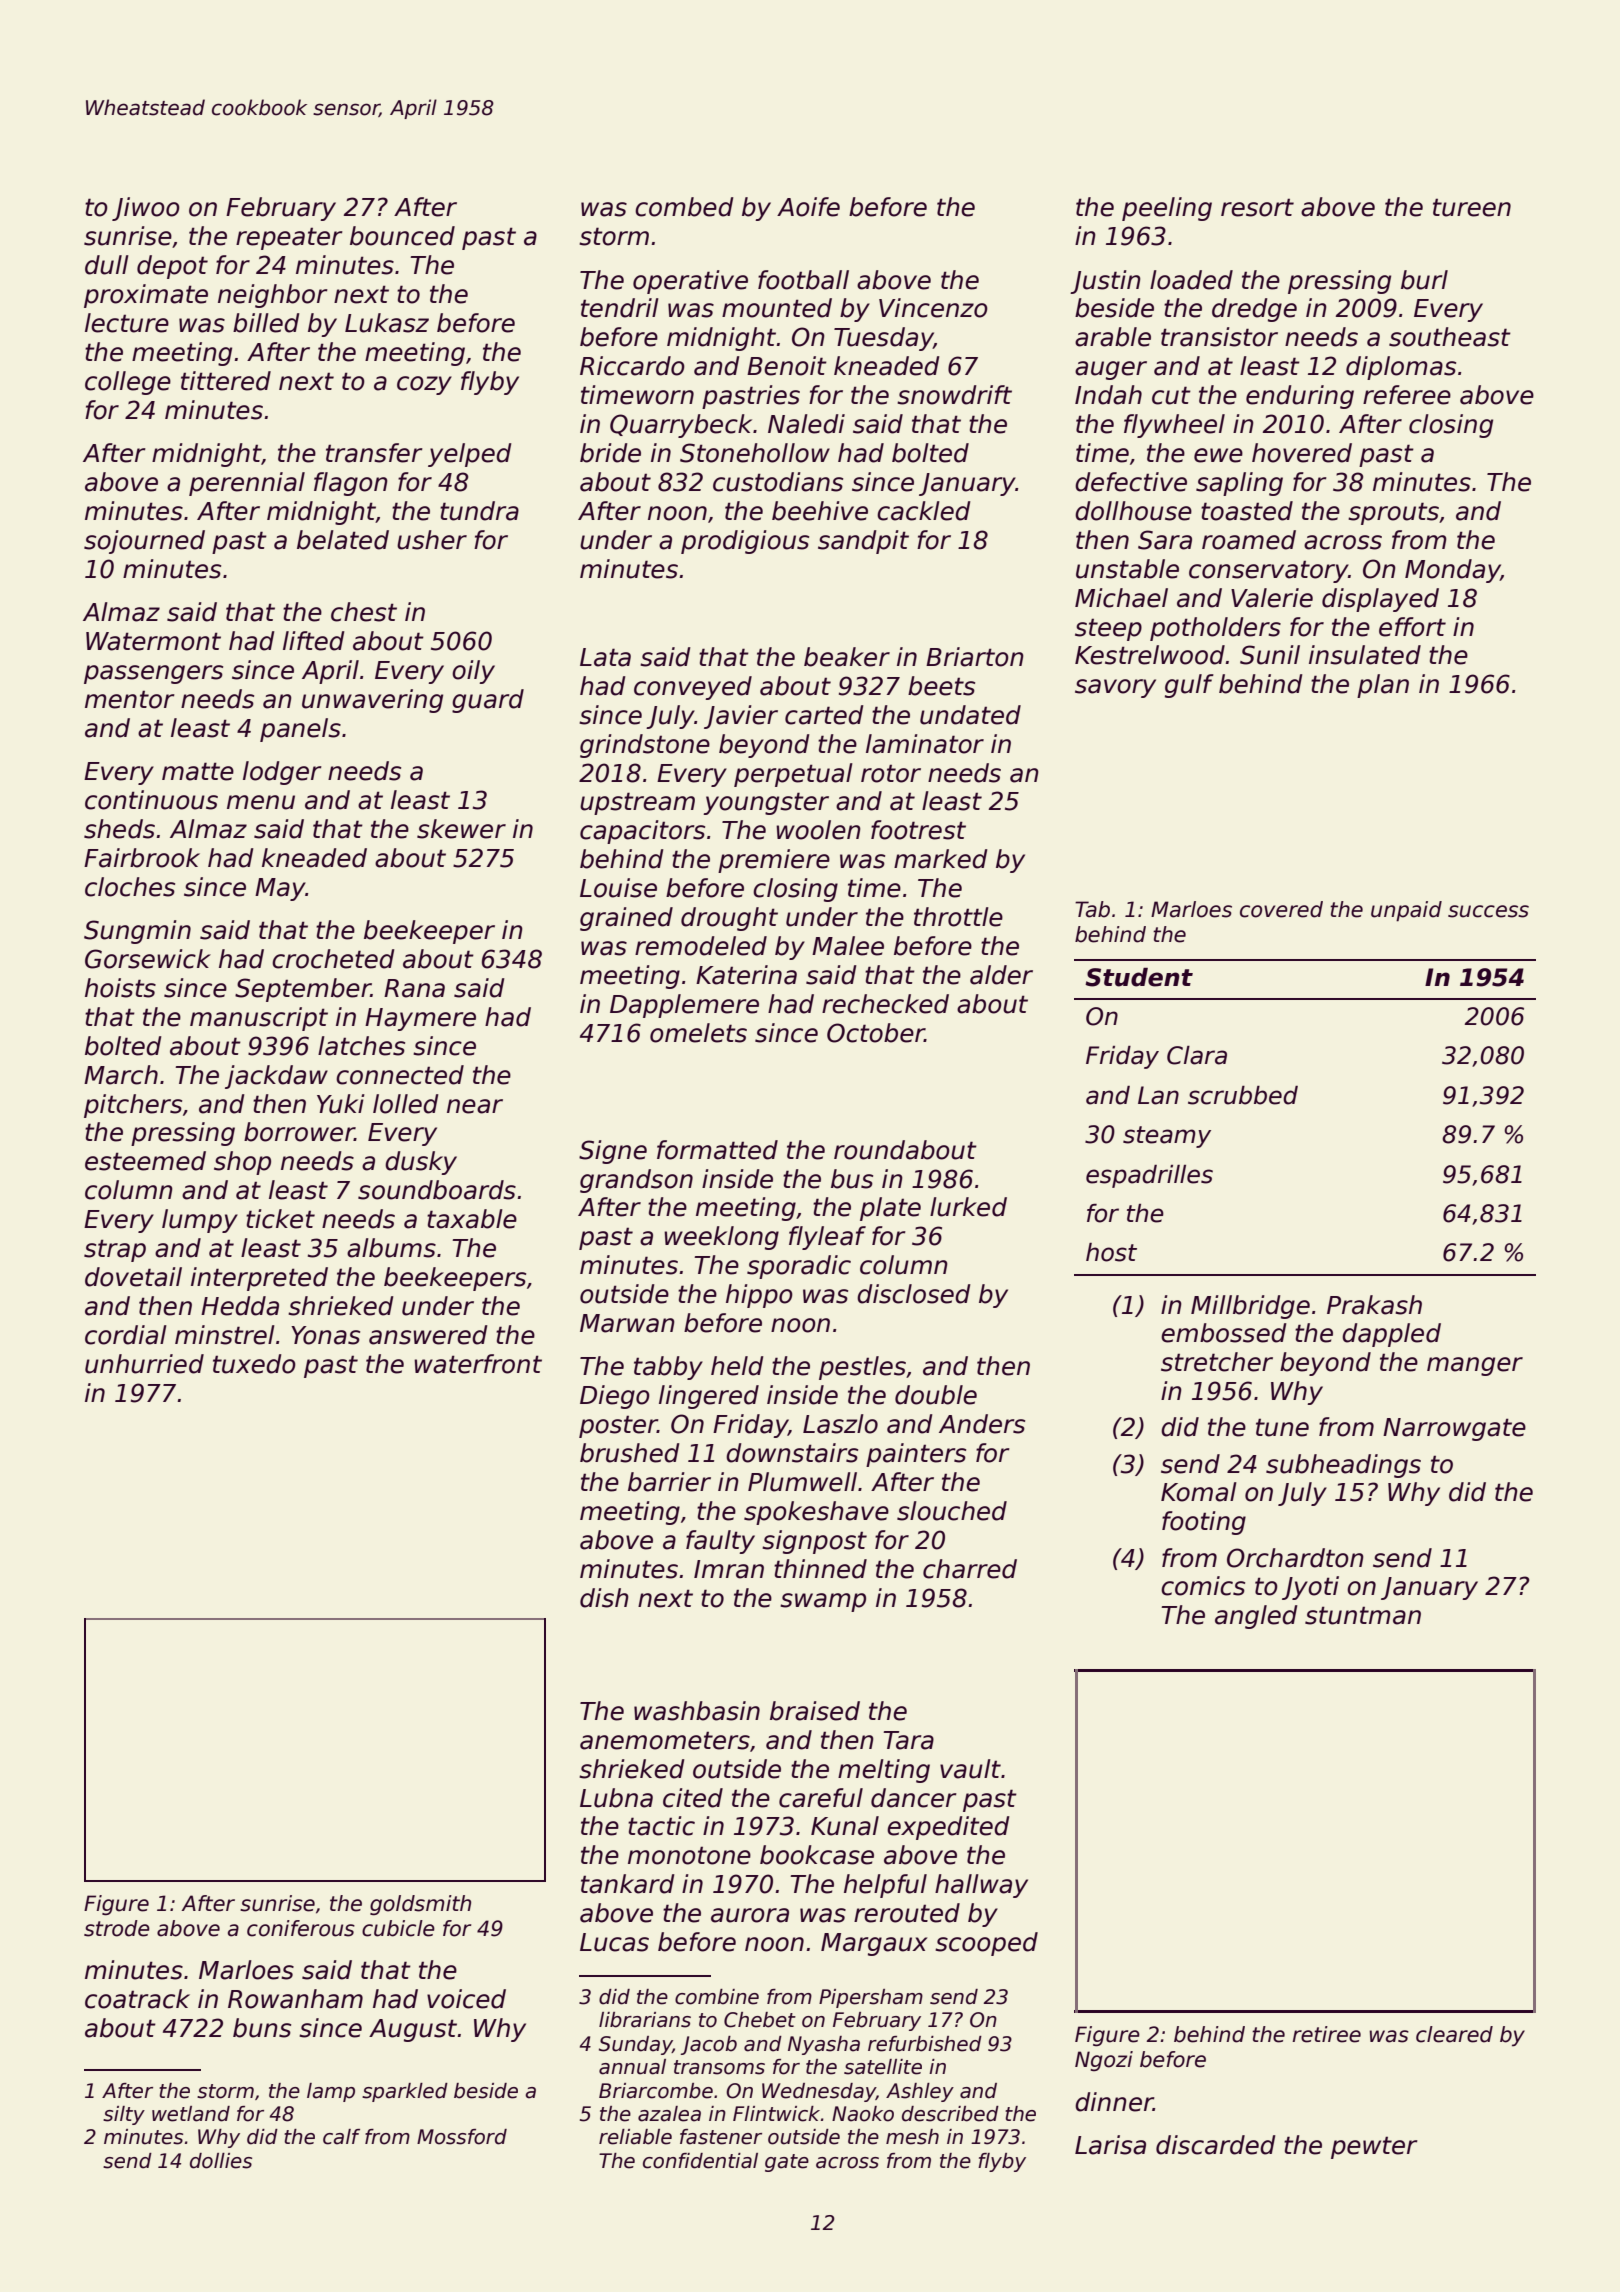  What do you see at coordinates (402, 236) in the document?
I see `bounced` at bounding box center [402, 236].
